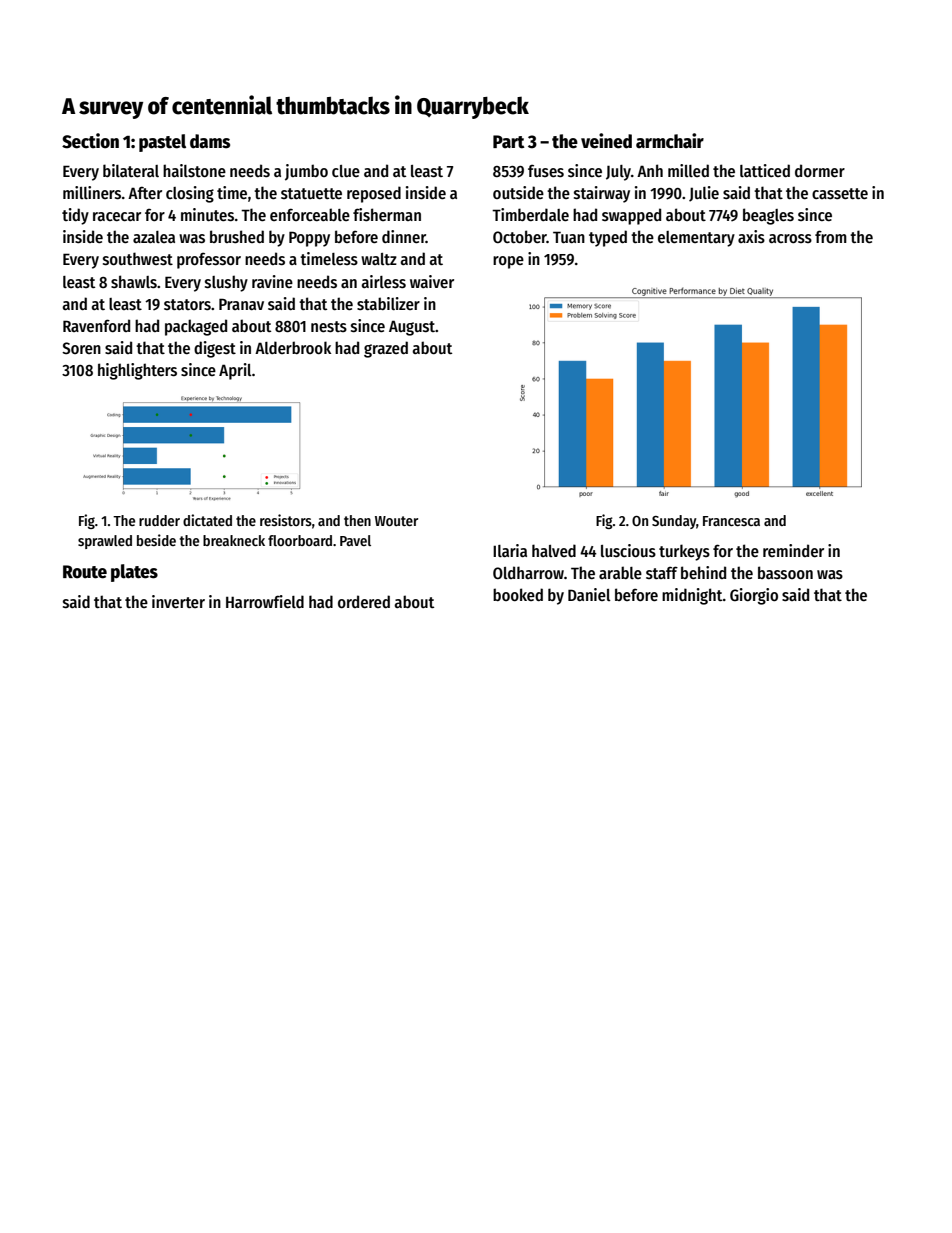 Image resolution: width=952 pixels, height=1233 pixels. Describe the element at coordinates (688, 170) in the screenshot. I see `milled` at that location.
